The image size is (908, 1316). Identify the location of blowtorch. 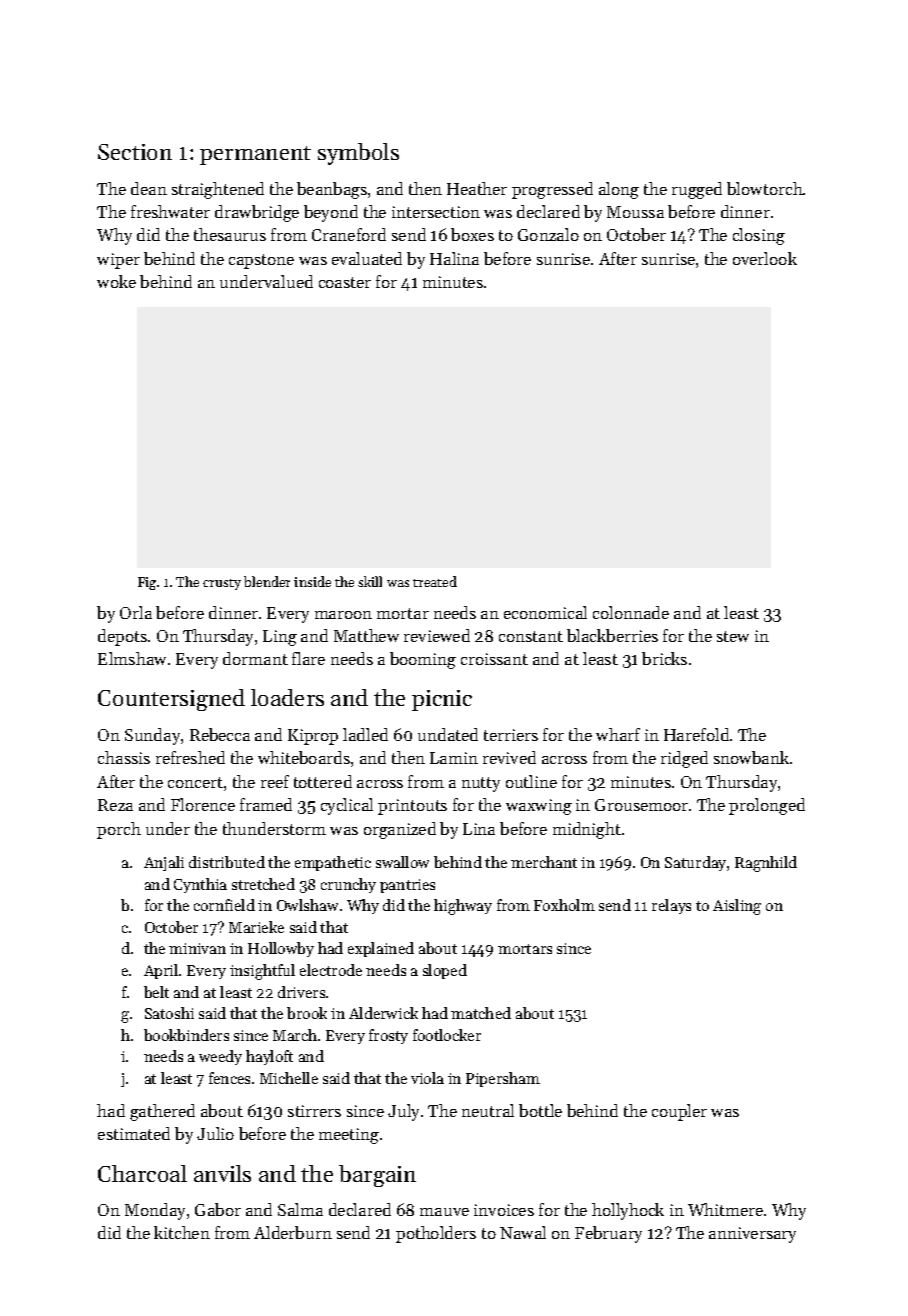
(765, 188).
